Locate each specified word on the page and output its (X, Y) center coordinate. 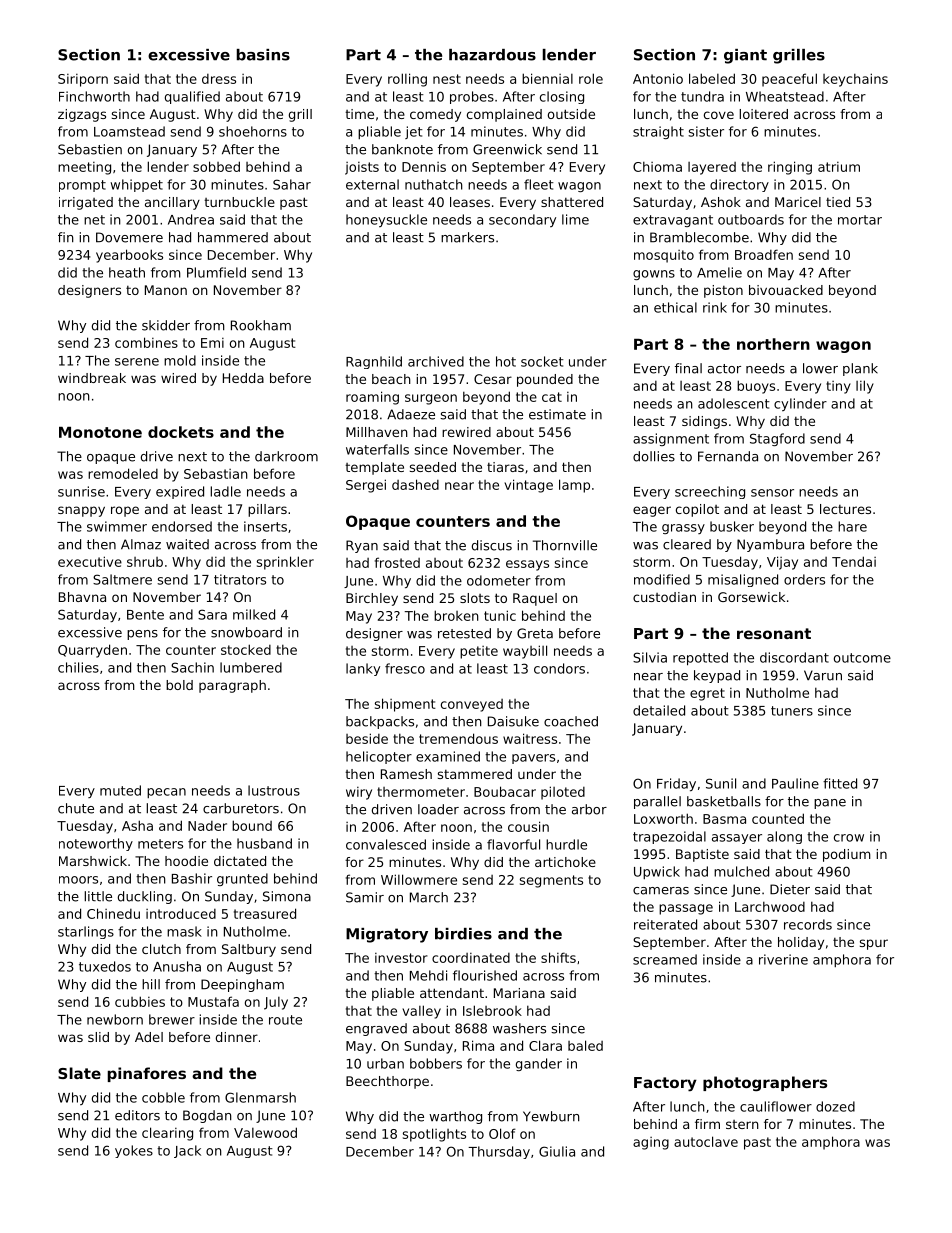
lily (865, 387)
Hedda (243, 378)
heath (127, 272)
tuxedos (105, 966)
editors (137, 1115)
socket (542, 361)
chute (76, 808)
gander (539, 1064)
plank (860, 369)
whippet (136, 185)
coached (571, 721)
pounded (545, 380)
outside (571, 114)
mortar (860, 220)
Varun (823, 675)
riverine (783, 959)
